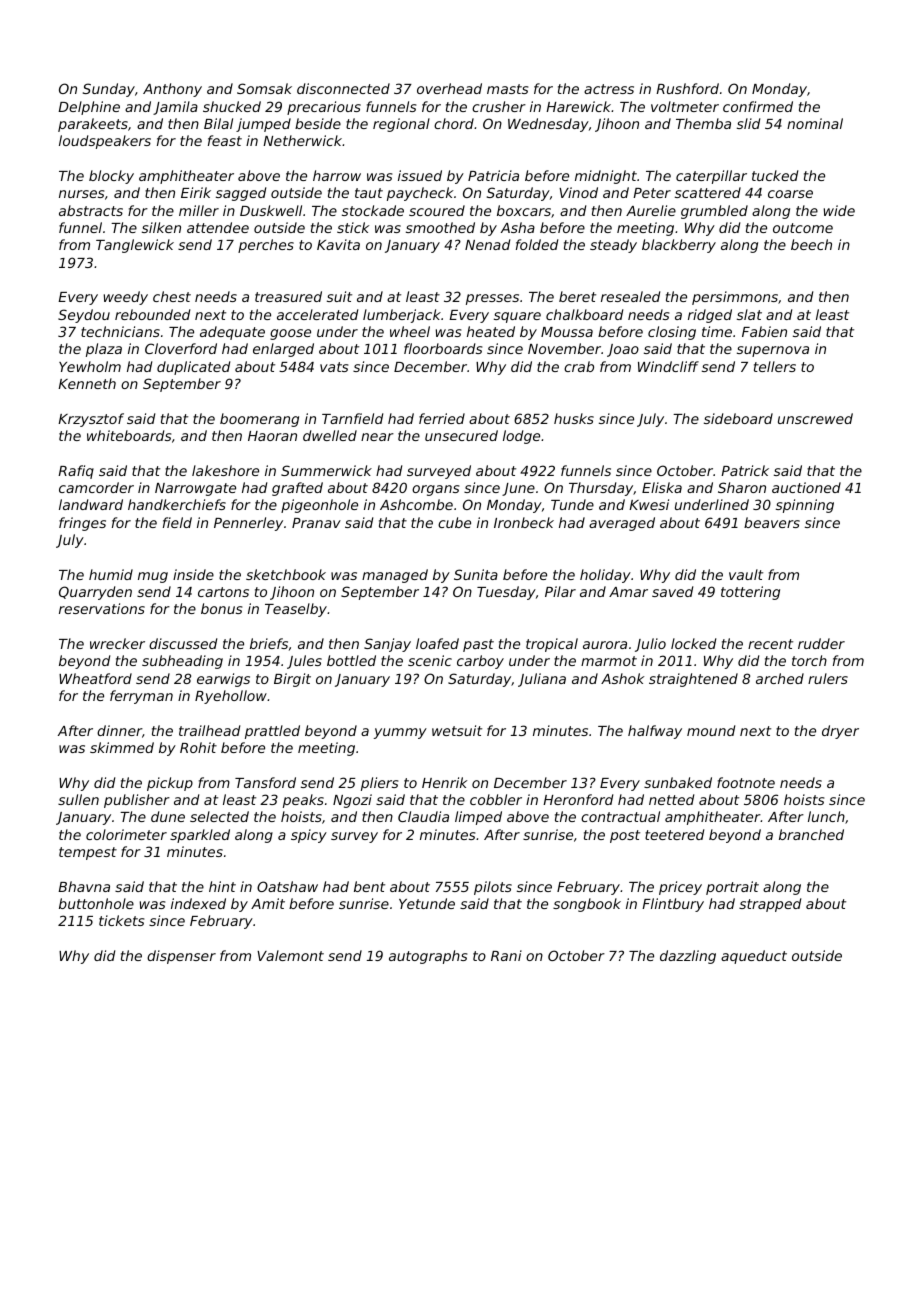 The width and height of the screenshot is (924, 1308). What do you see at coordinates (95, 678) in the screenshot?
I see `Wheatford` at bounding box center [95, 678].
